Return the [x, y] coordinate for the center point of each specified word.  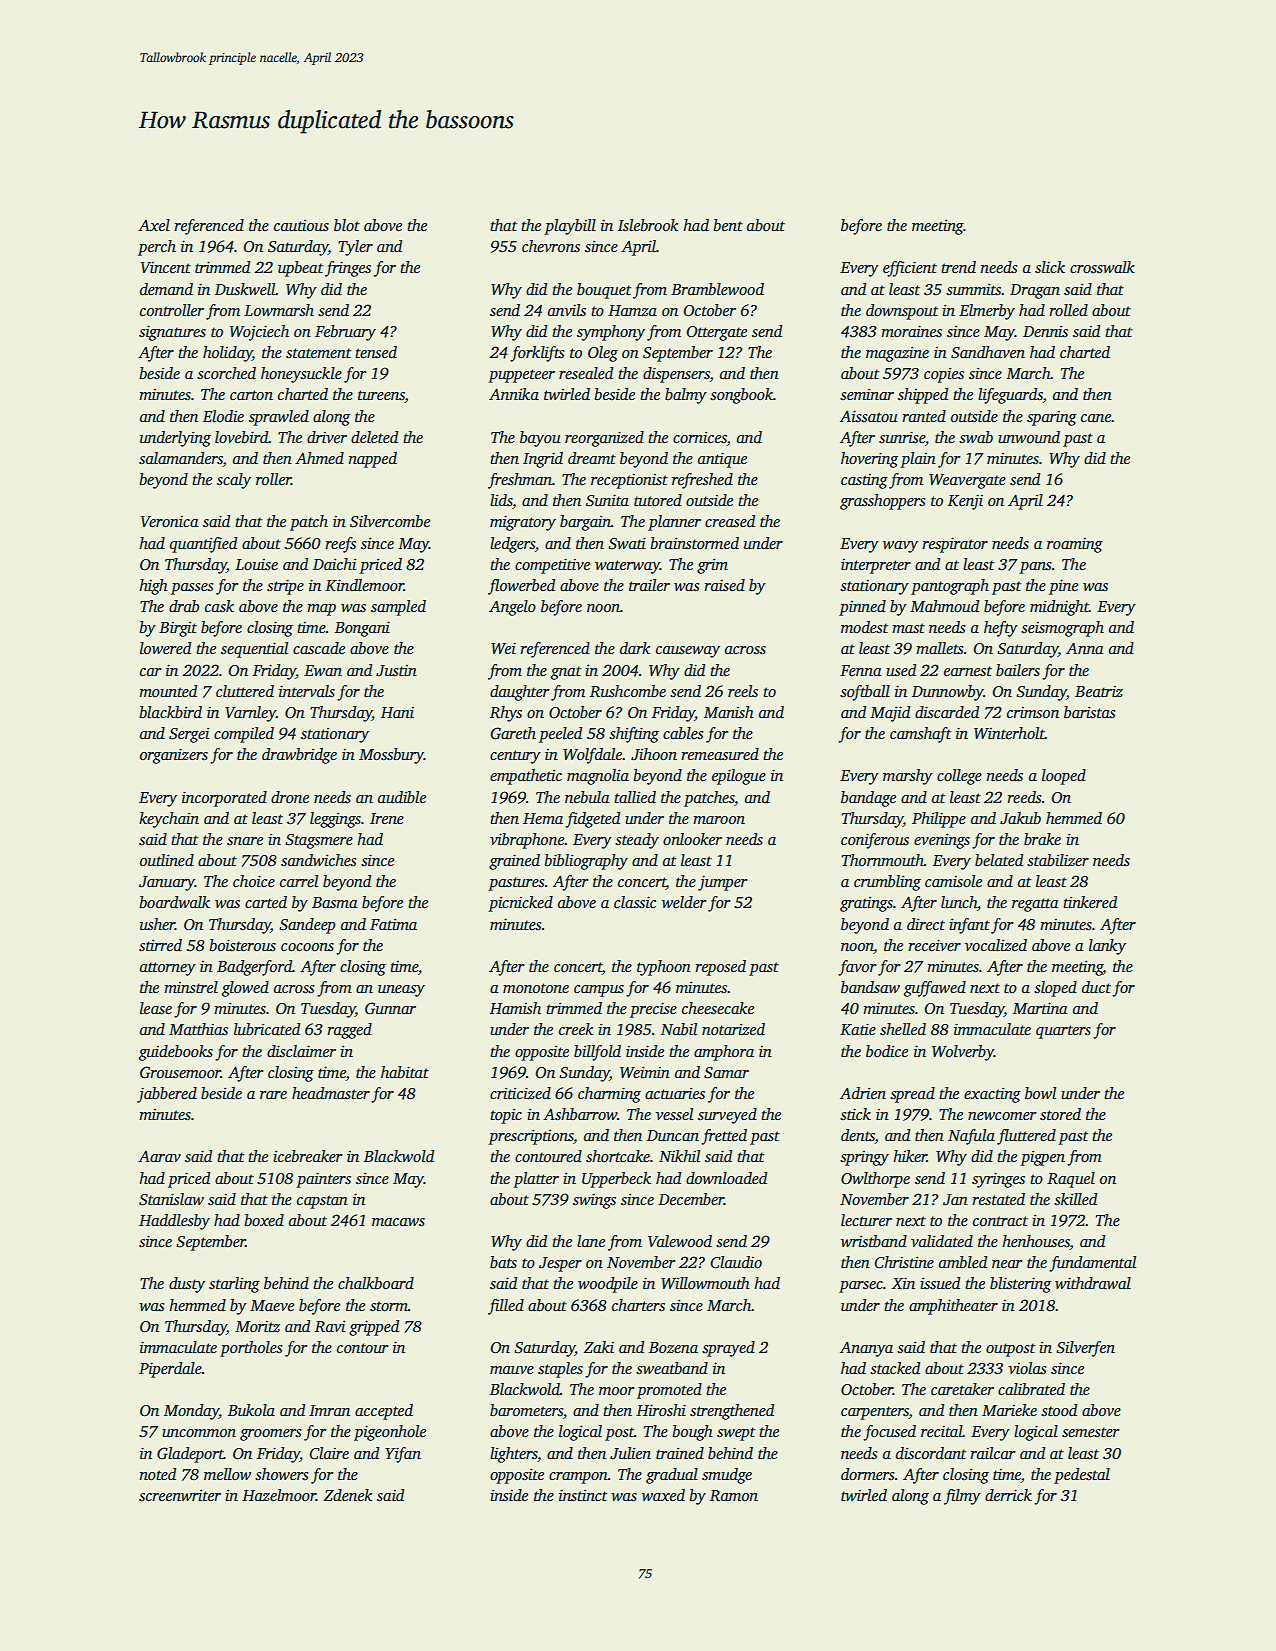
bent [728, 225]
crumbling [887, 883]
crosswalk [1102, 267]
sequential [254, 650]
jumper [723, 883]
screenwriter [180, 1495]
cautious [301, 225]
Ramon [734, 1495]
